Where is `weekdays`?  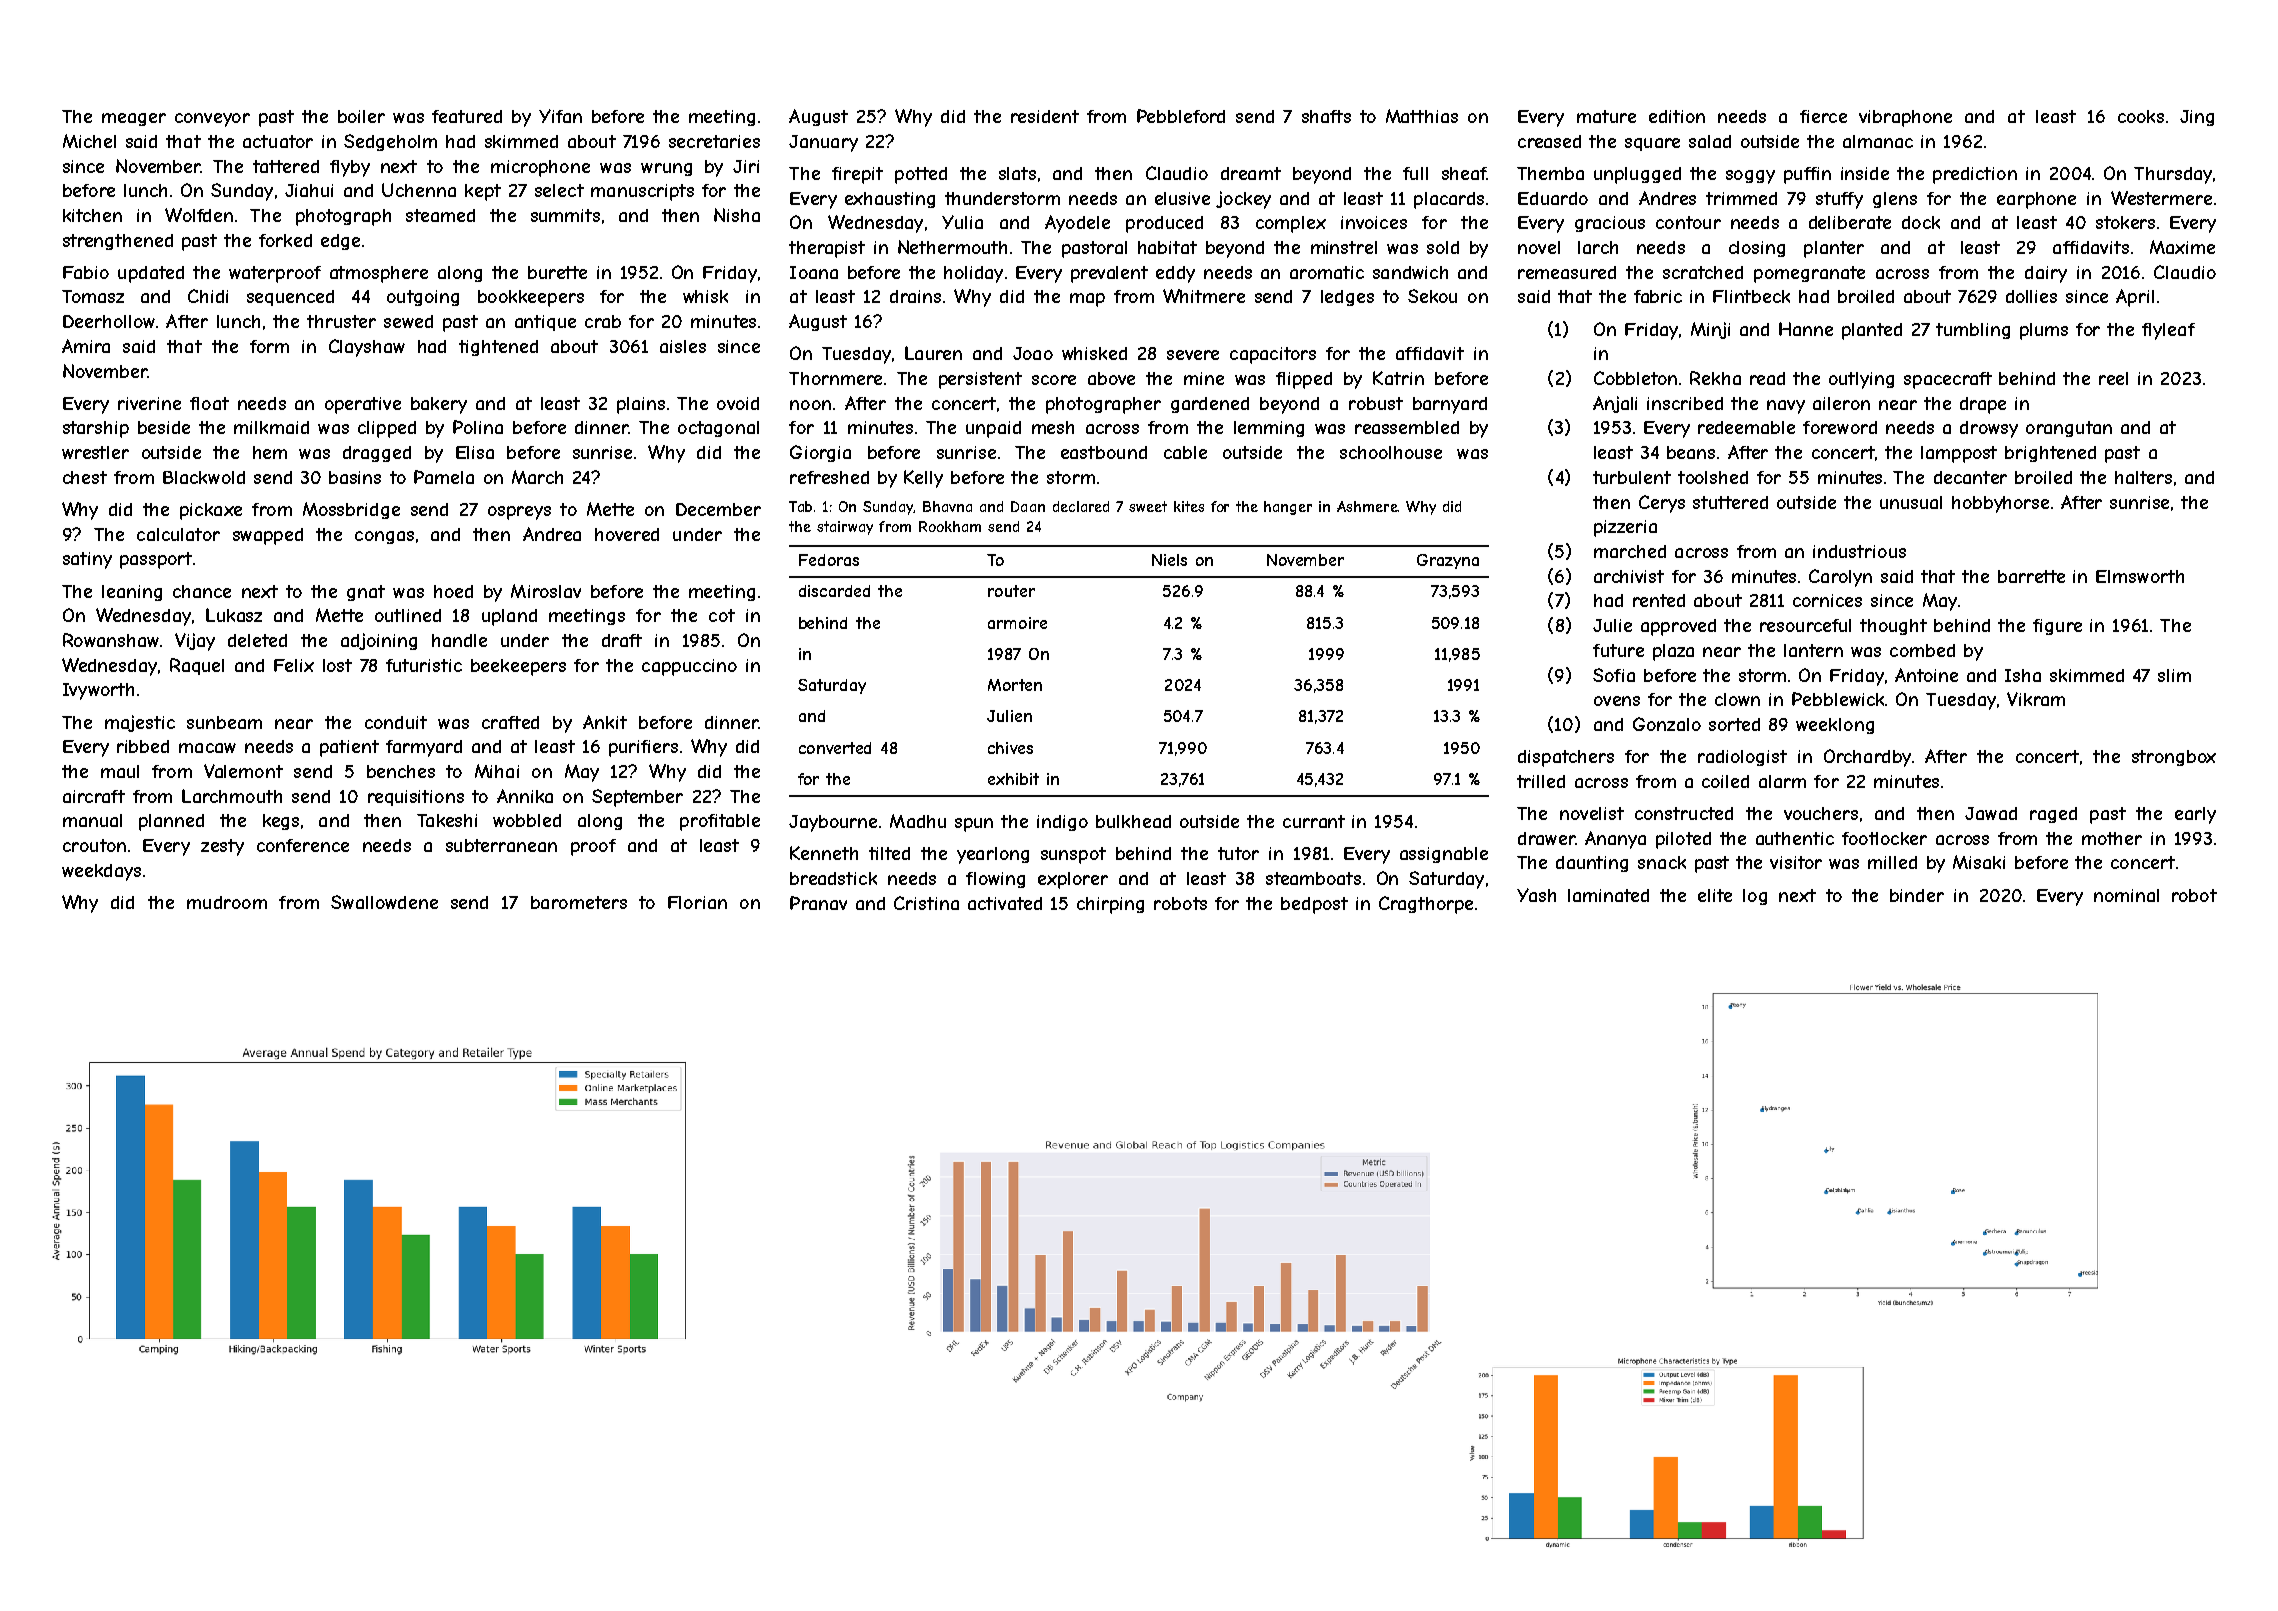 weekdays is located at coordinates (101, 872).
